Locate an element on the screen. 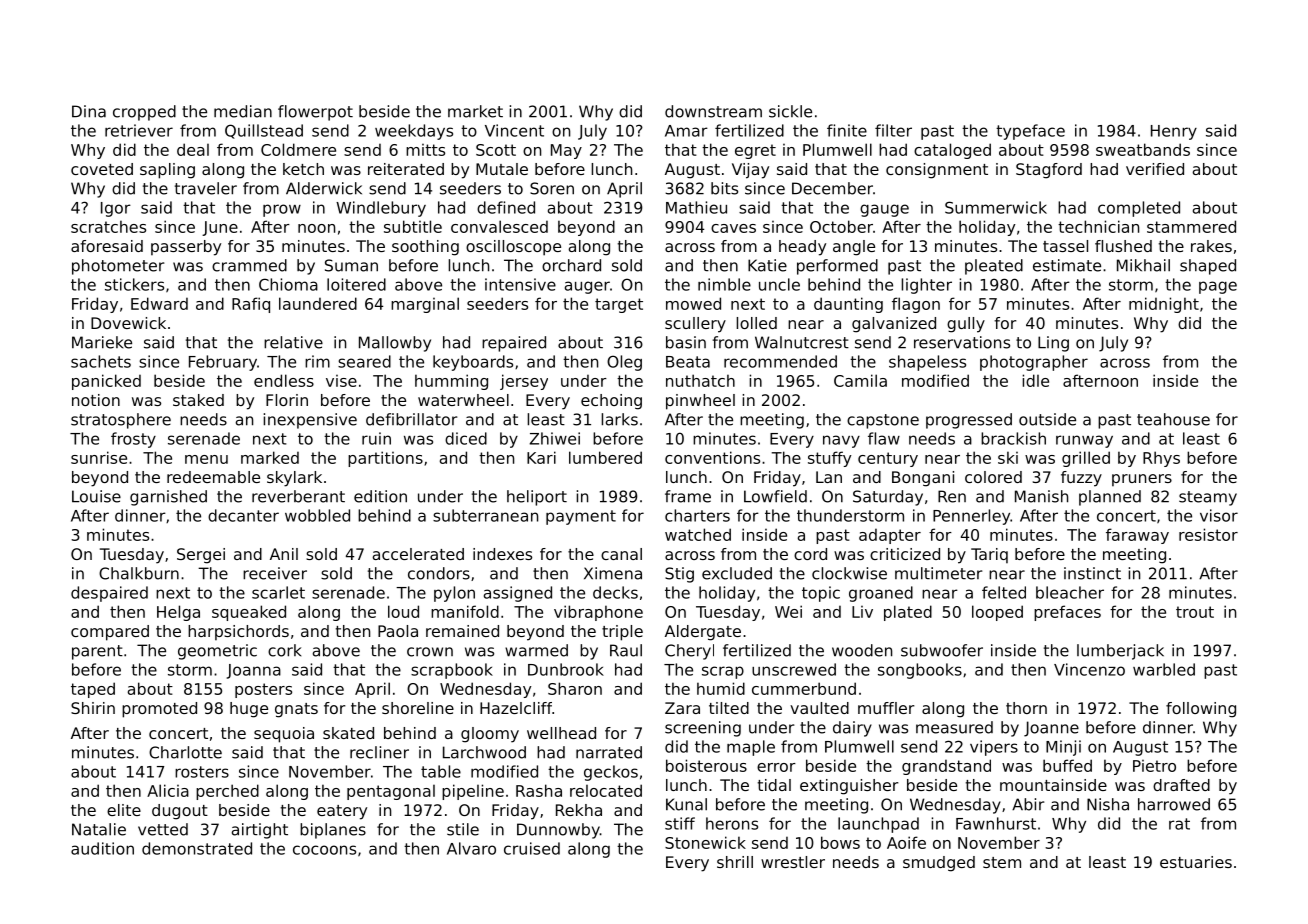 The height and width of the screenshot is (924, 1308). prow is located at coordinates (282, 210).
